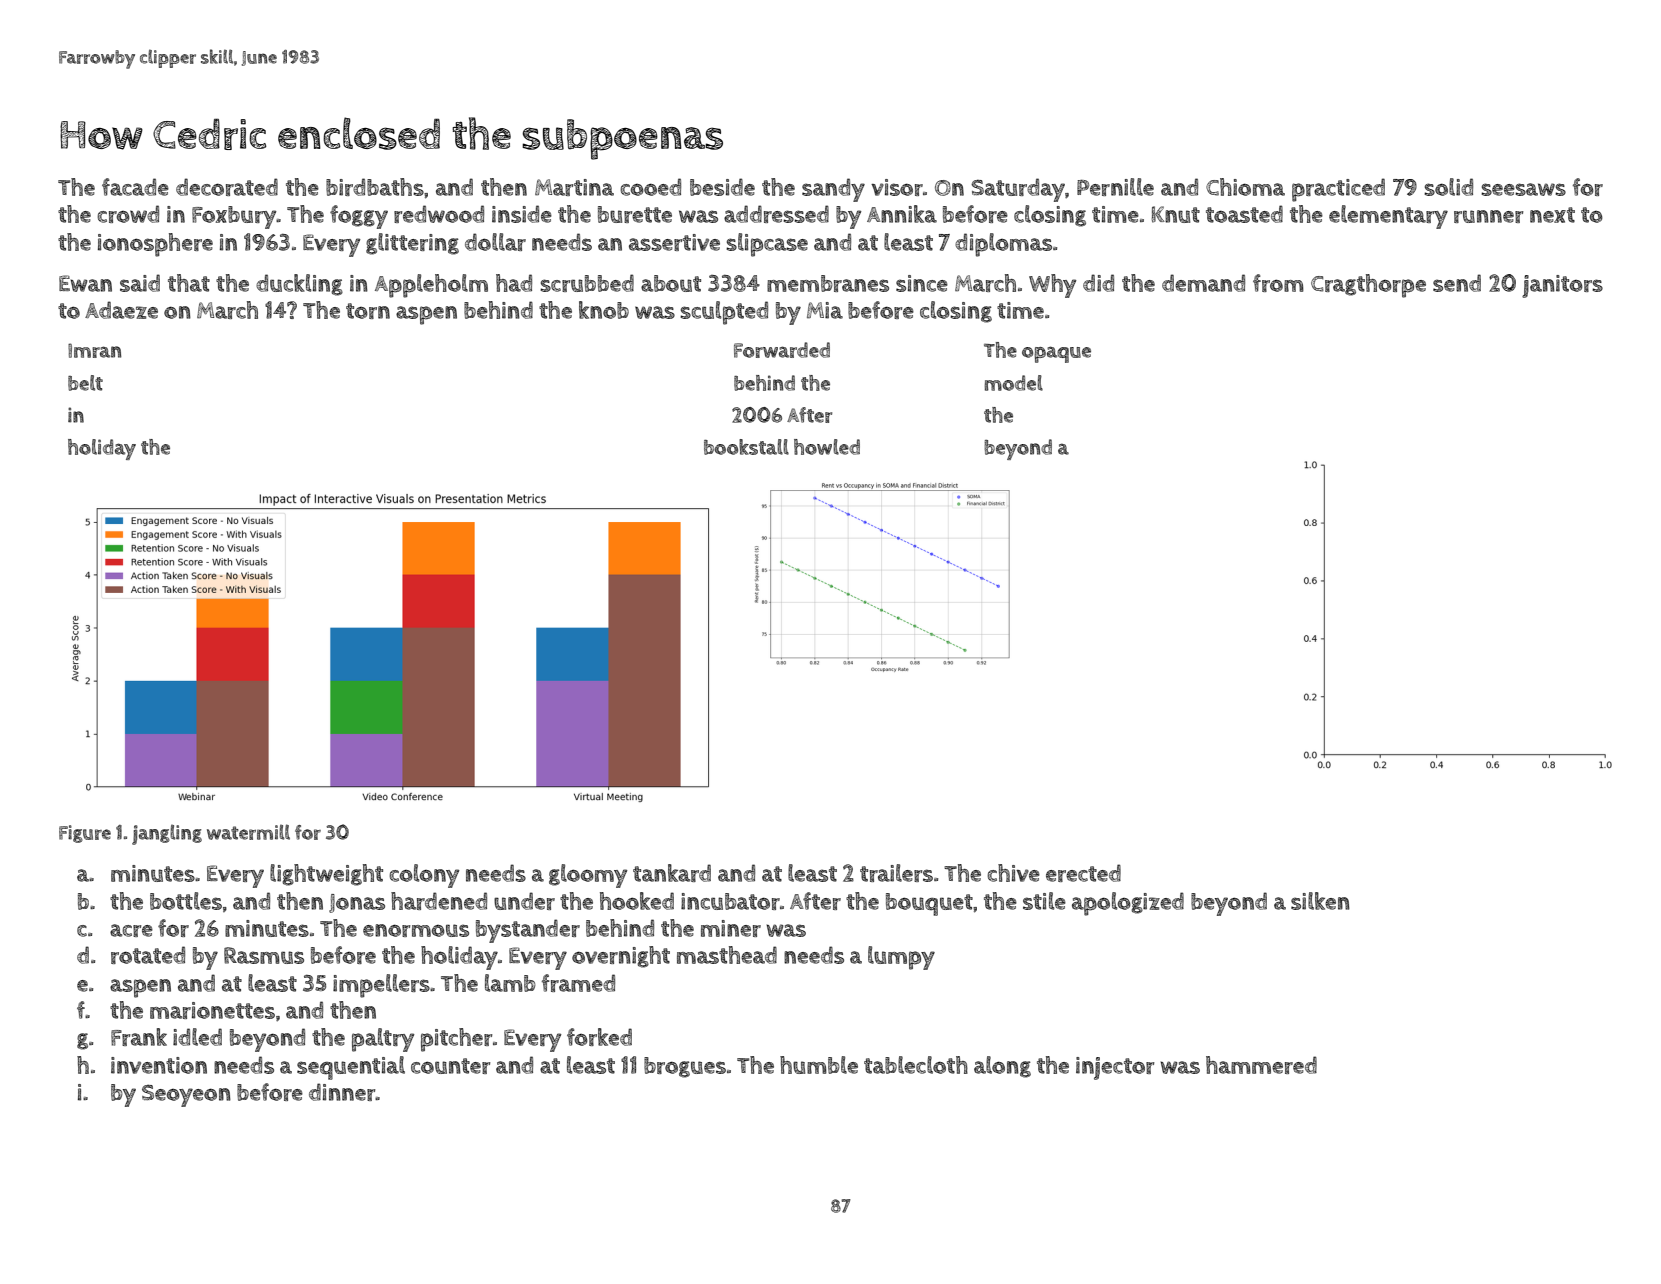 This image has width=1661, height=1284. Describe the element at coordinates (1115, 187) in the image. I see `Pernille` at that location.
